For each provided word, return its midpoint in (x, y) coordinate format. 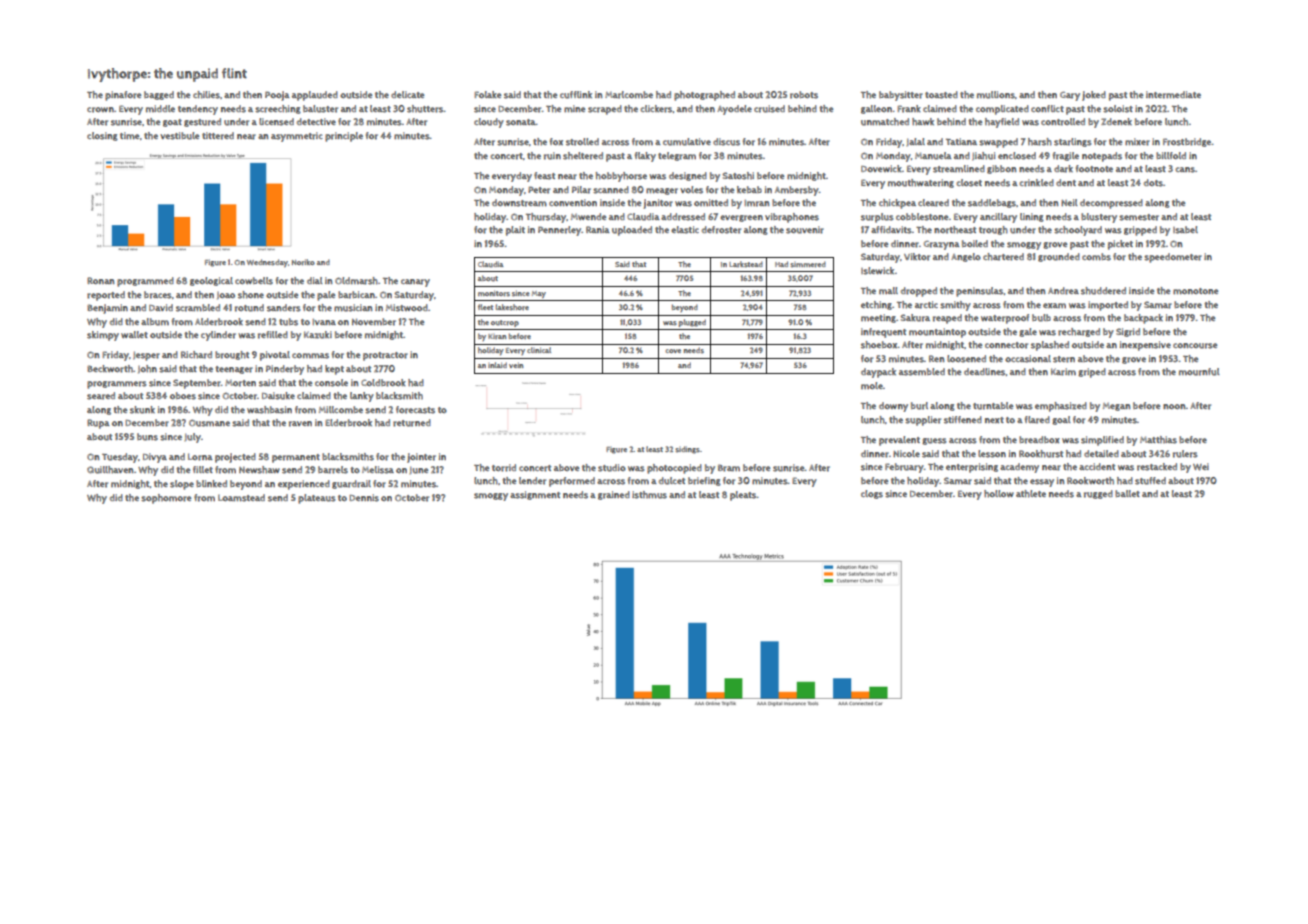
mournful (1199, 372)
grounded (1059, 257)
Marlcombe (629, 95)
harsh (1040, 142)
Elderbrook (348, 423)
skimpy (103, 336)
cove (673, 351)
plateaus (316, 499)
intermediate (1173, 95)
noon (1174, 406)
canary (415, 283)
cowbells (254, 281)
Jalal (915, 142)
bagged (159, 95)
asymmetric (297, 137)
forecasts (415, 410)
